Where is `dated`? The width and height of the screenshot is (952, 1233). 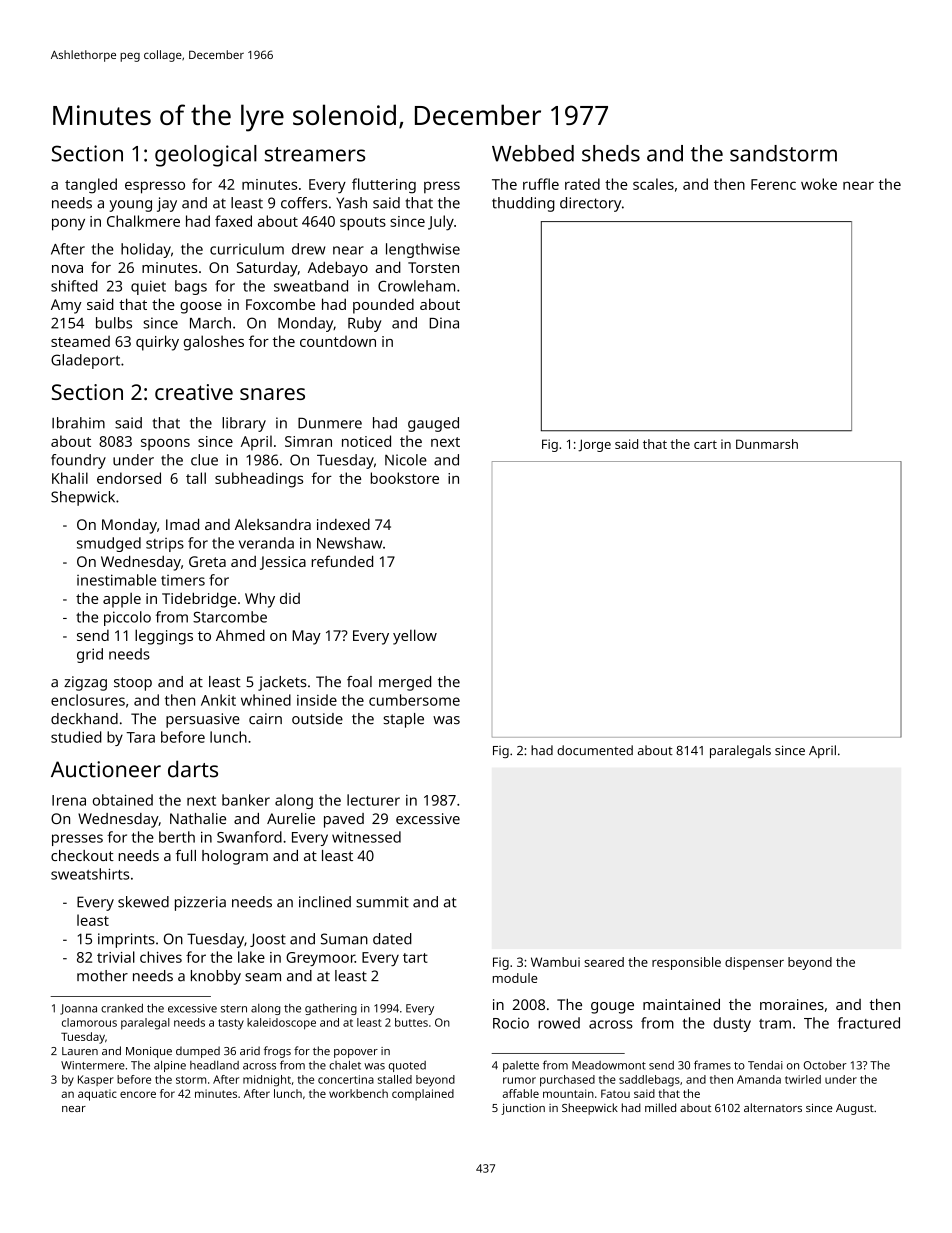 dated is located at coordinates (392, 939).
